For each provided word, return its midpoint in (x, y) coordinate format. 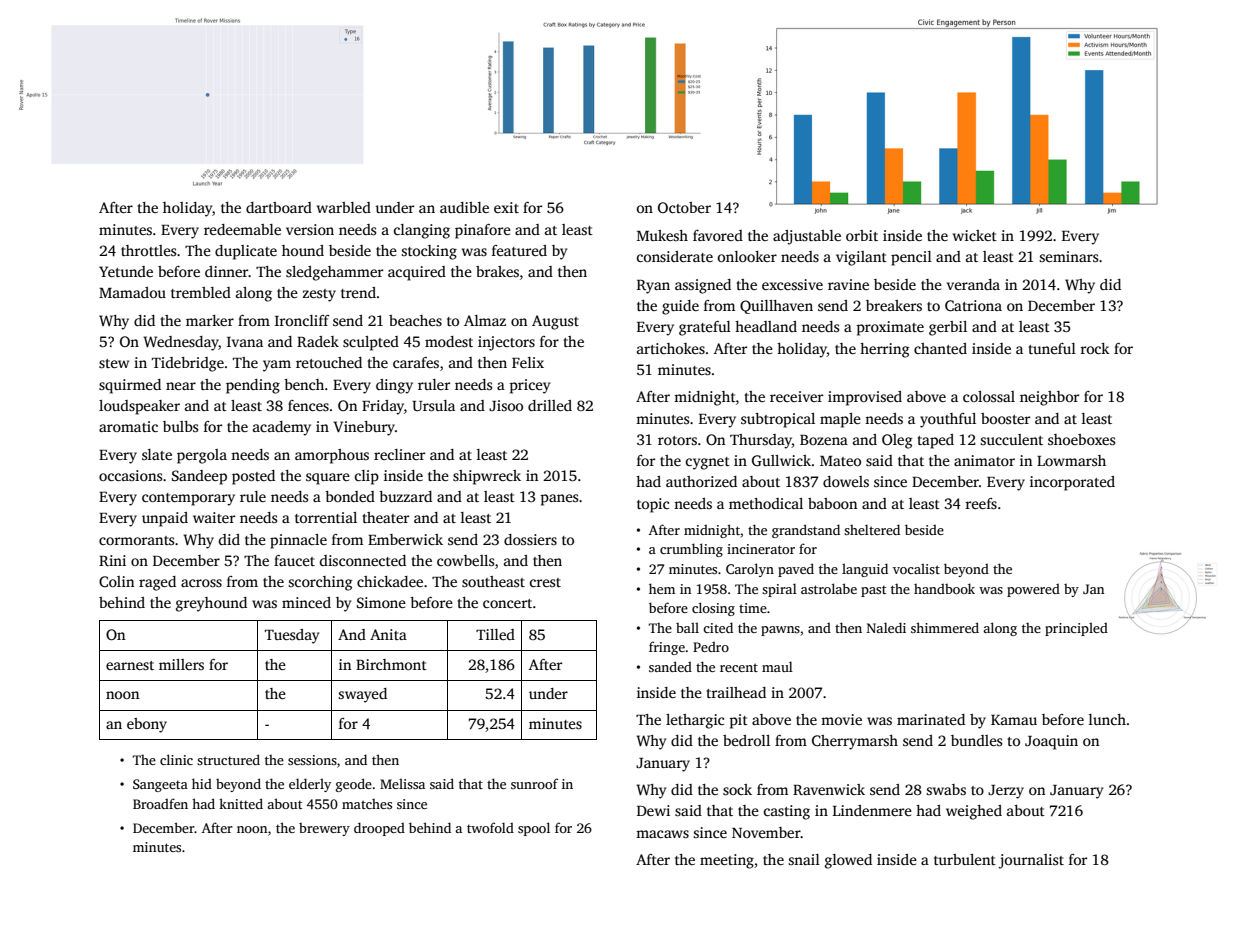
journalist (1031, 861)
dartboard (279, 207)
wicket (975, 235)
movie (841, 719)
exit (506, 207)
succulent (1011, 439)
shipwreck (487, 477)
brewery (324, 829)
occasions (130, 475)
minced (306, 602)
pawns (780, 631)
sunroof (534, 783)
